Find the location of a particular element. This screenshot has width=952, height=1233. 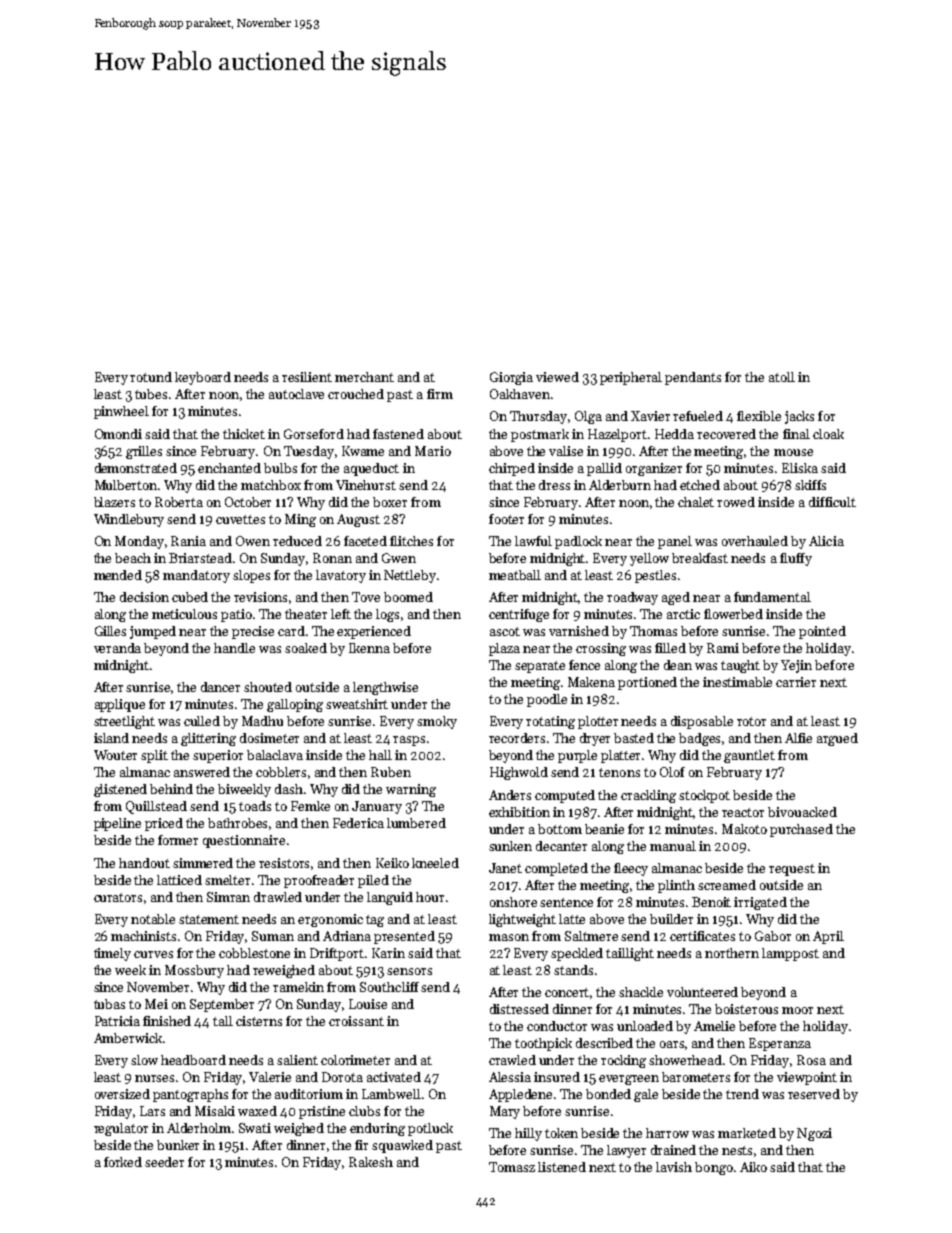

forked is located at coordinates (123, 1162).
